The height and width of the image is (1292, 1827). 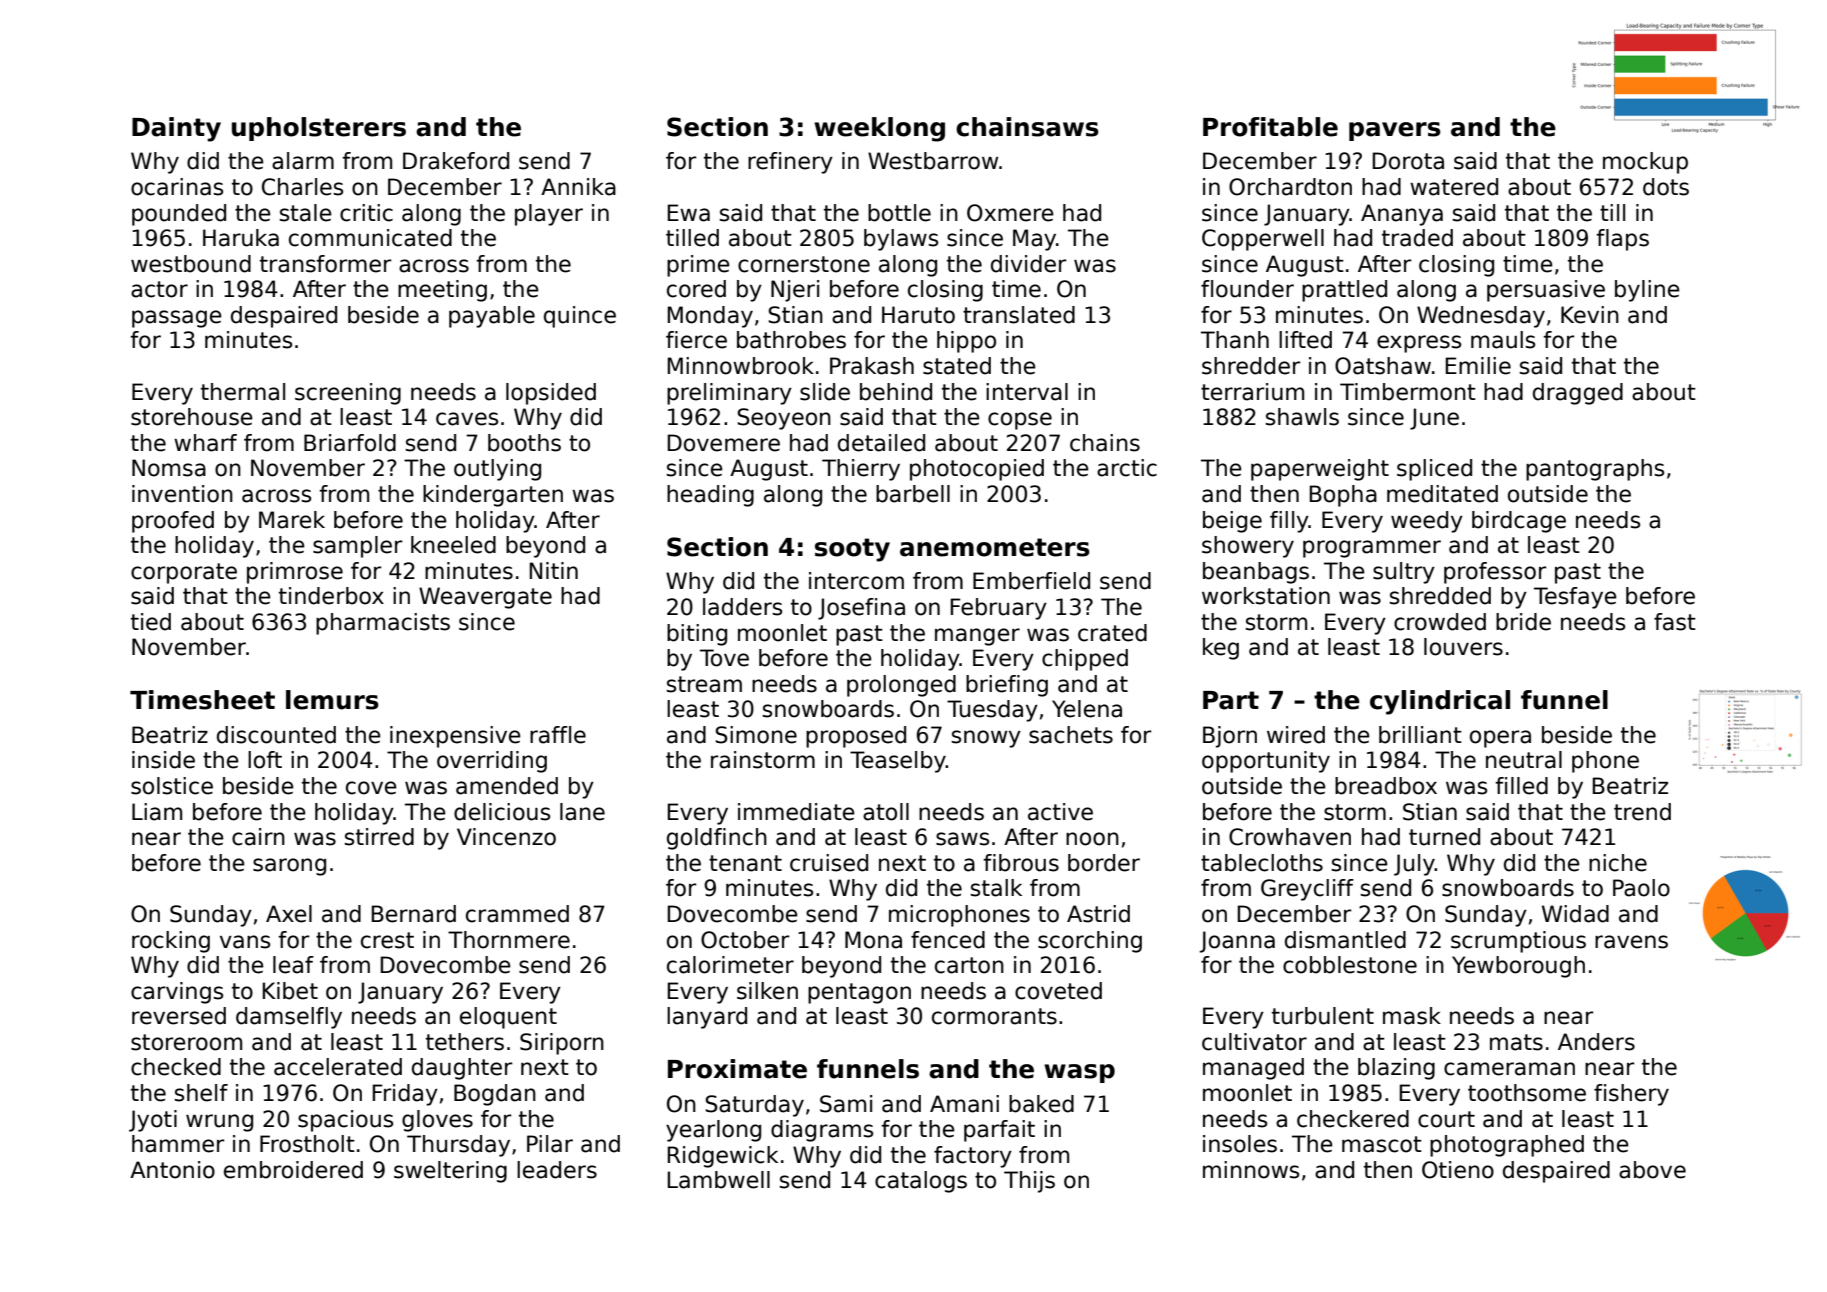 I want to click on embroidered, so click(x=293, y=1170).
